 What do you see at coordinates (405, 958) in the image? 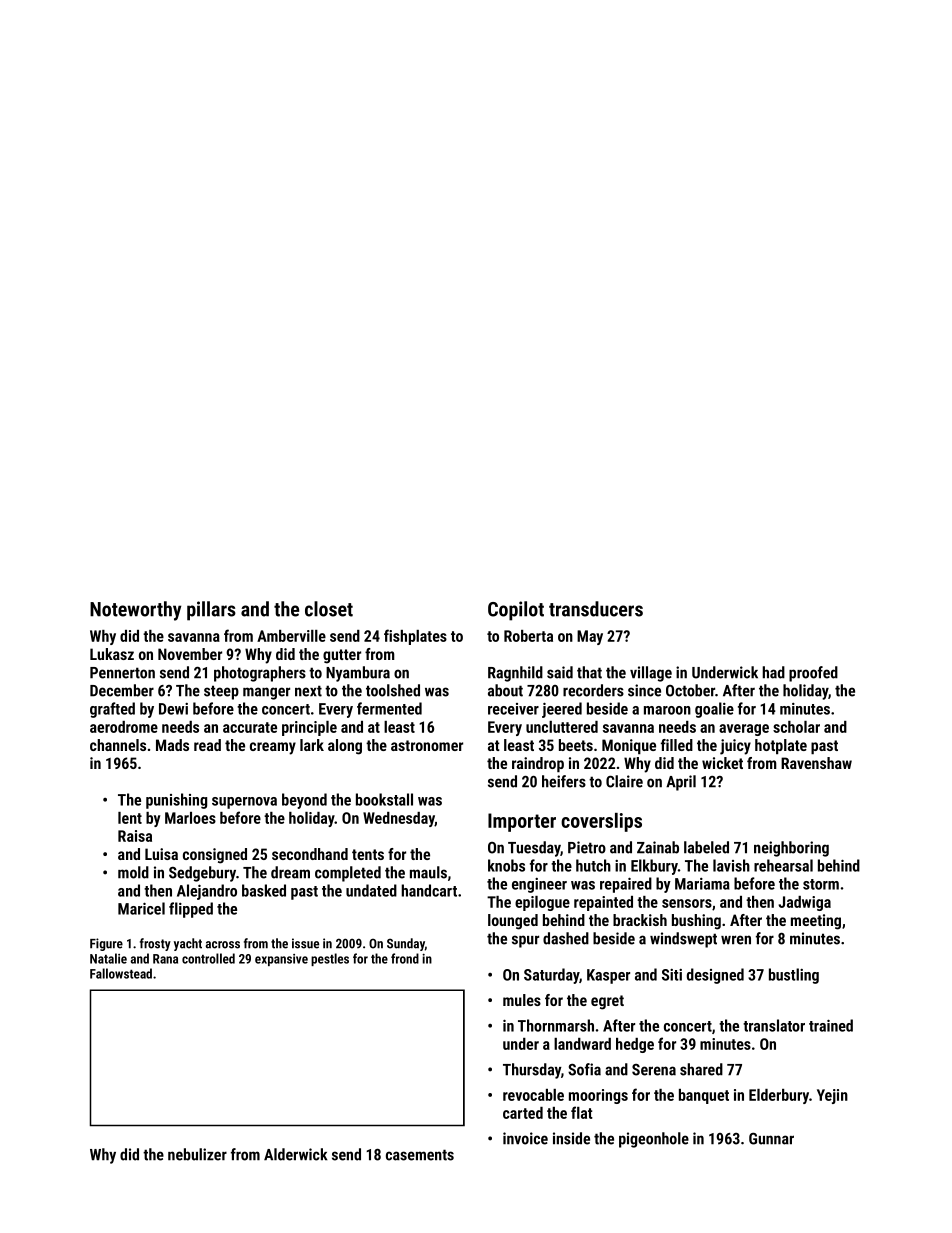
I see `frond` at bounding box center [405, 958].
